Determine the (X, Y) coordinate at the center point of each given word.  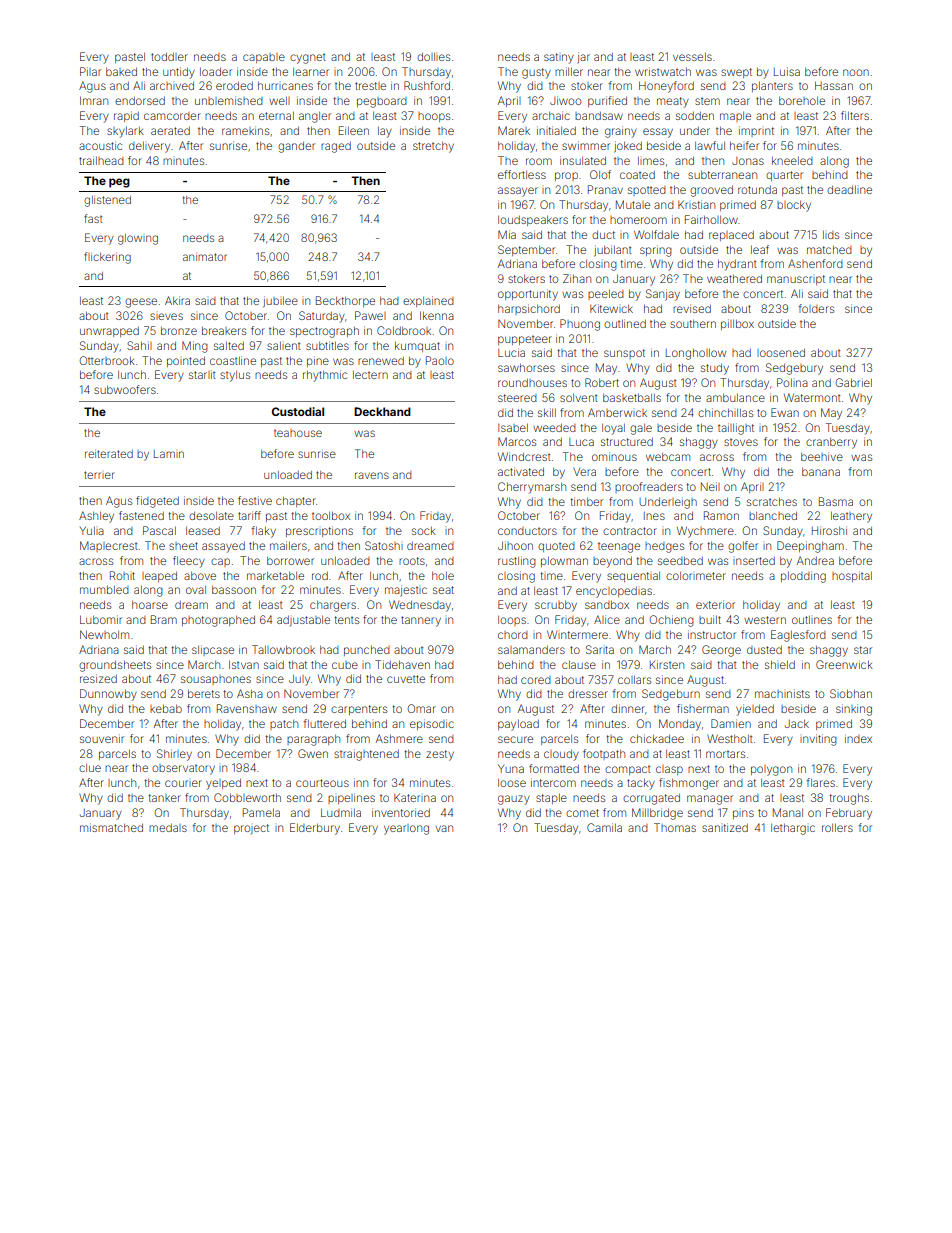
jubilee (280, 302)
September (526, 250)
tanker (164, 798)
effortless (522, 174)
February (849, 814)
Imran (94, 100)
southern (693, 324)
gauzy (514, 800)
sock (424, 531)
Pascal (159, 530)
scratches (772, 502)
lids (831, 235)
